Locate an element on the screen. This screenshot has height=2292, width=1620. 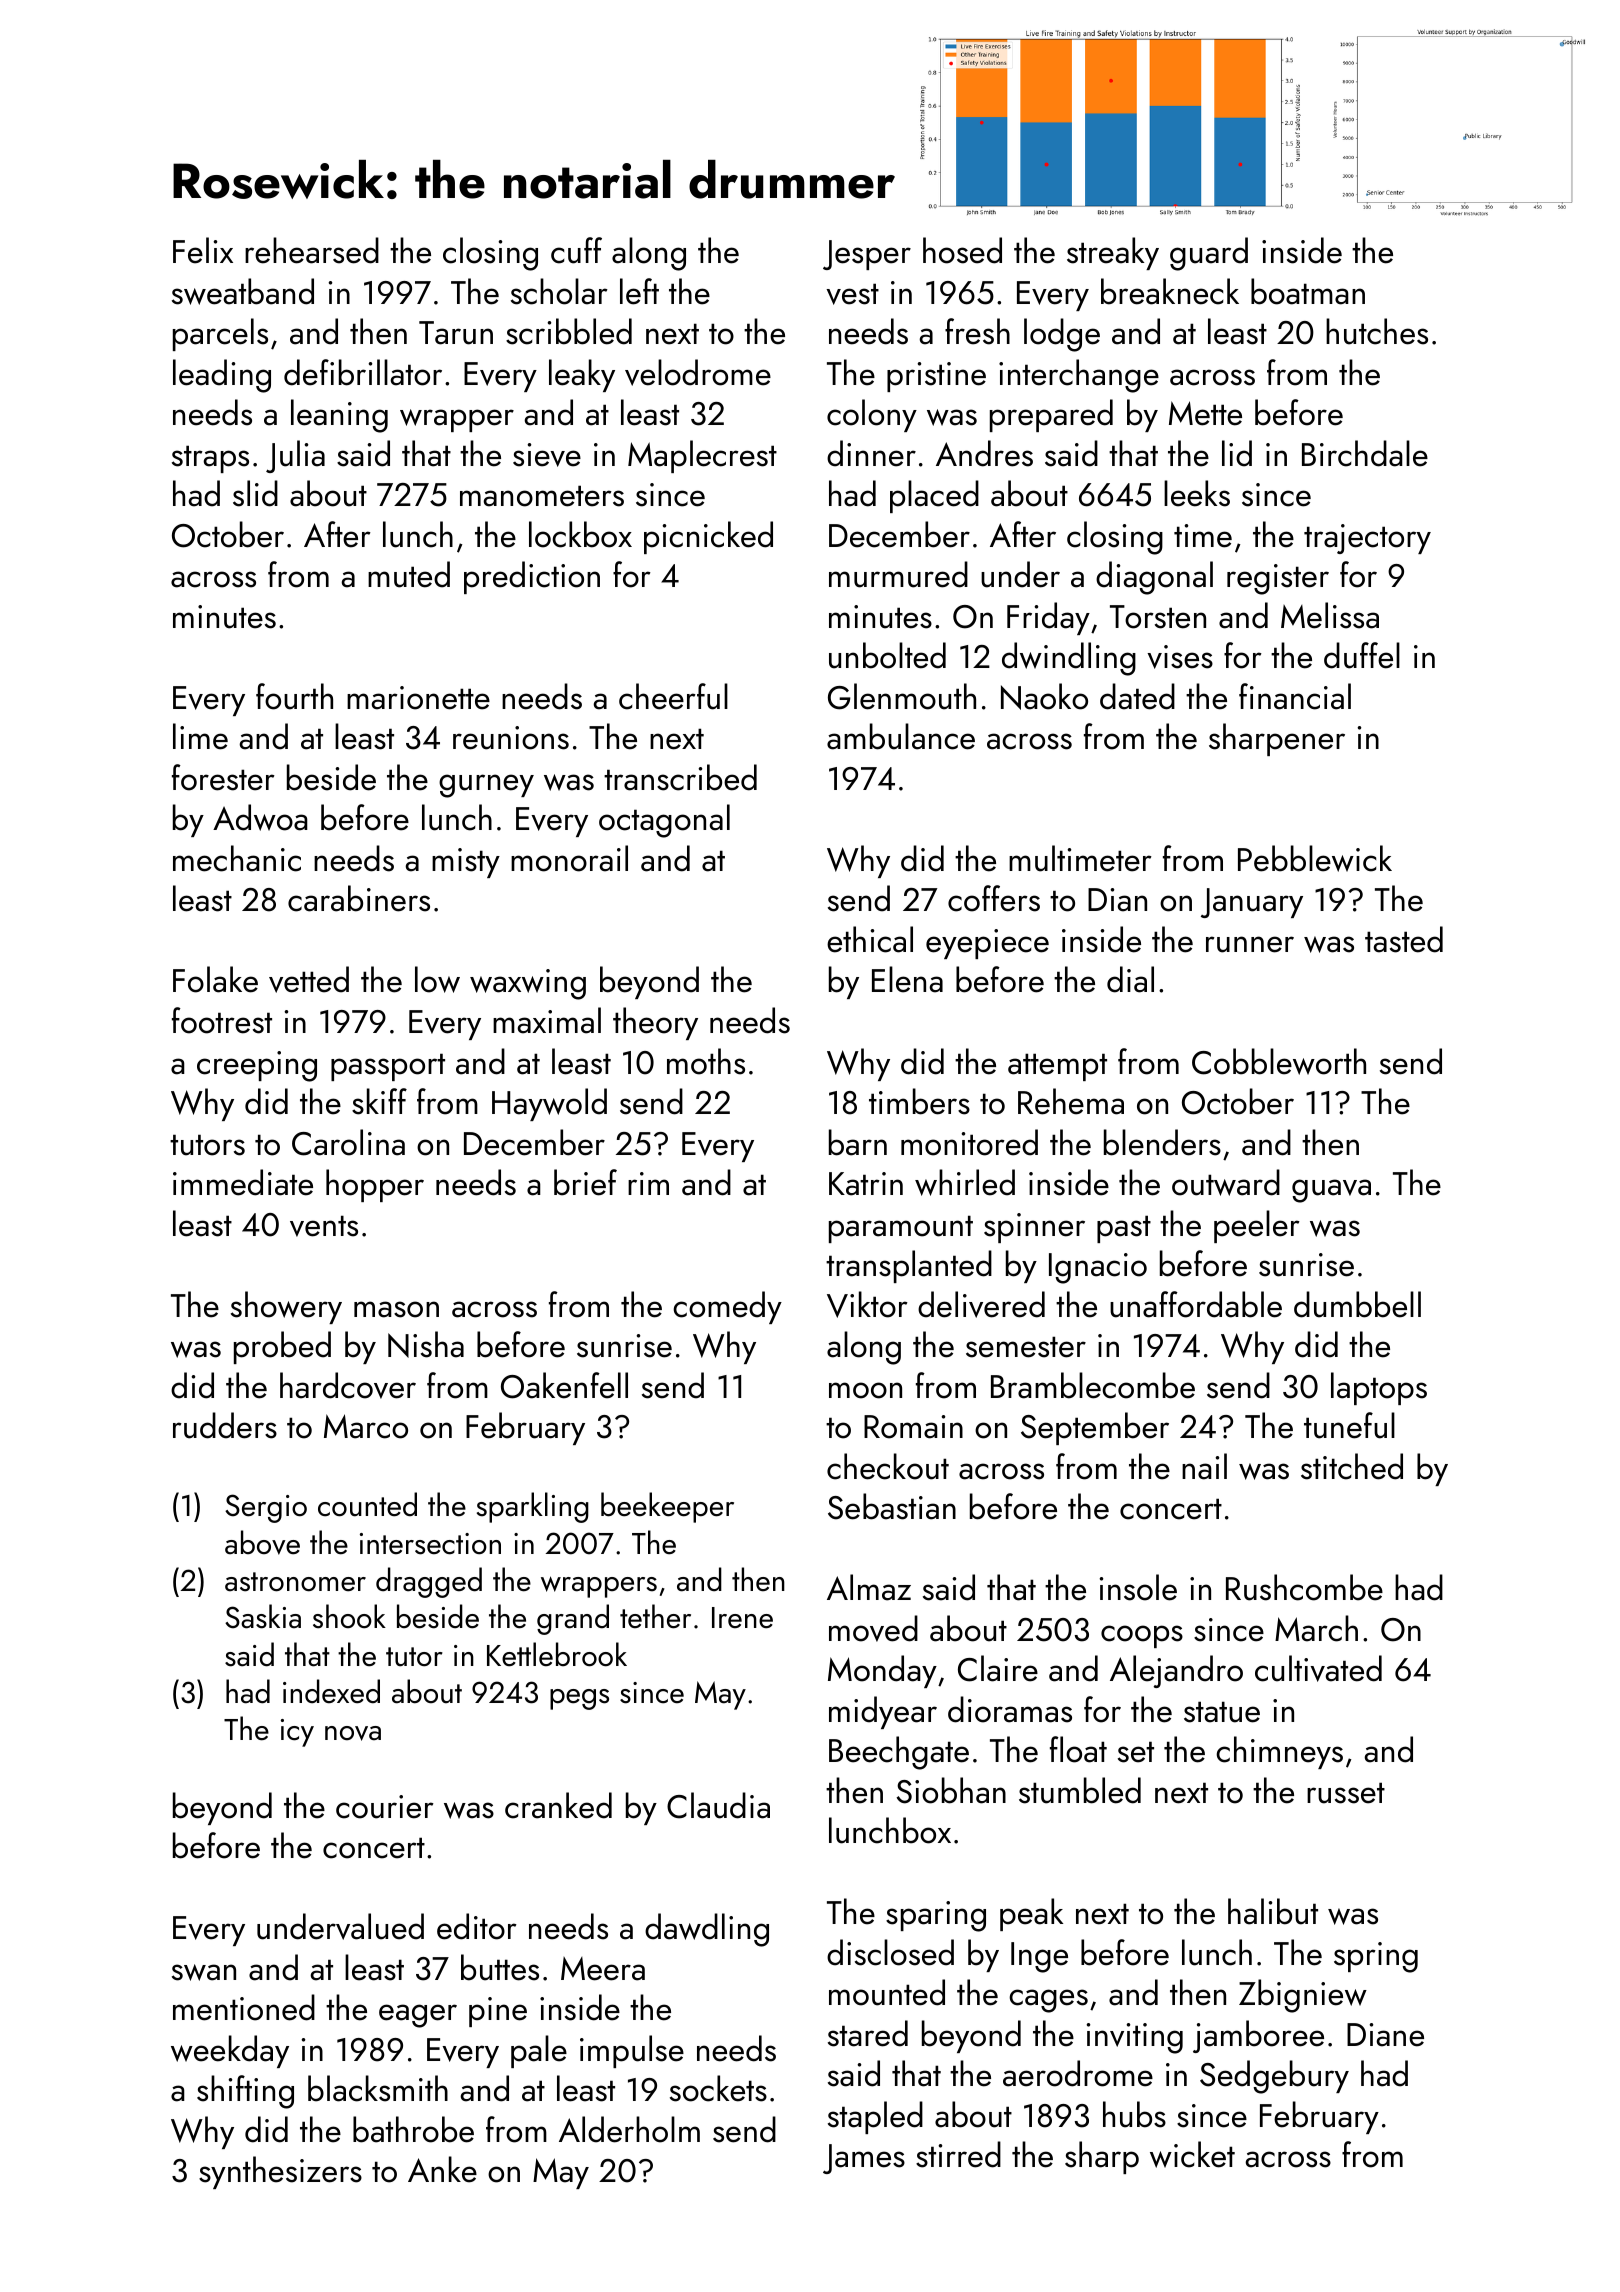
rehearsed is located at coordinates (312, 250).
